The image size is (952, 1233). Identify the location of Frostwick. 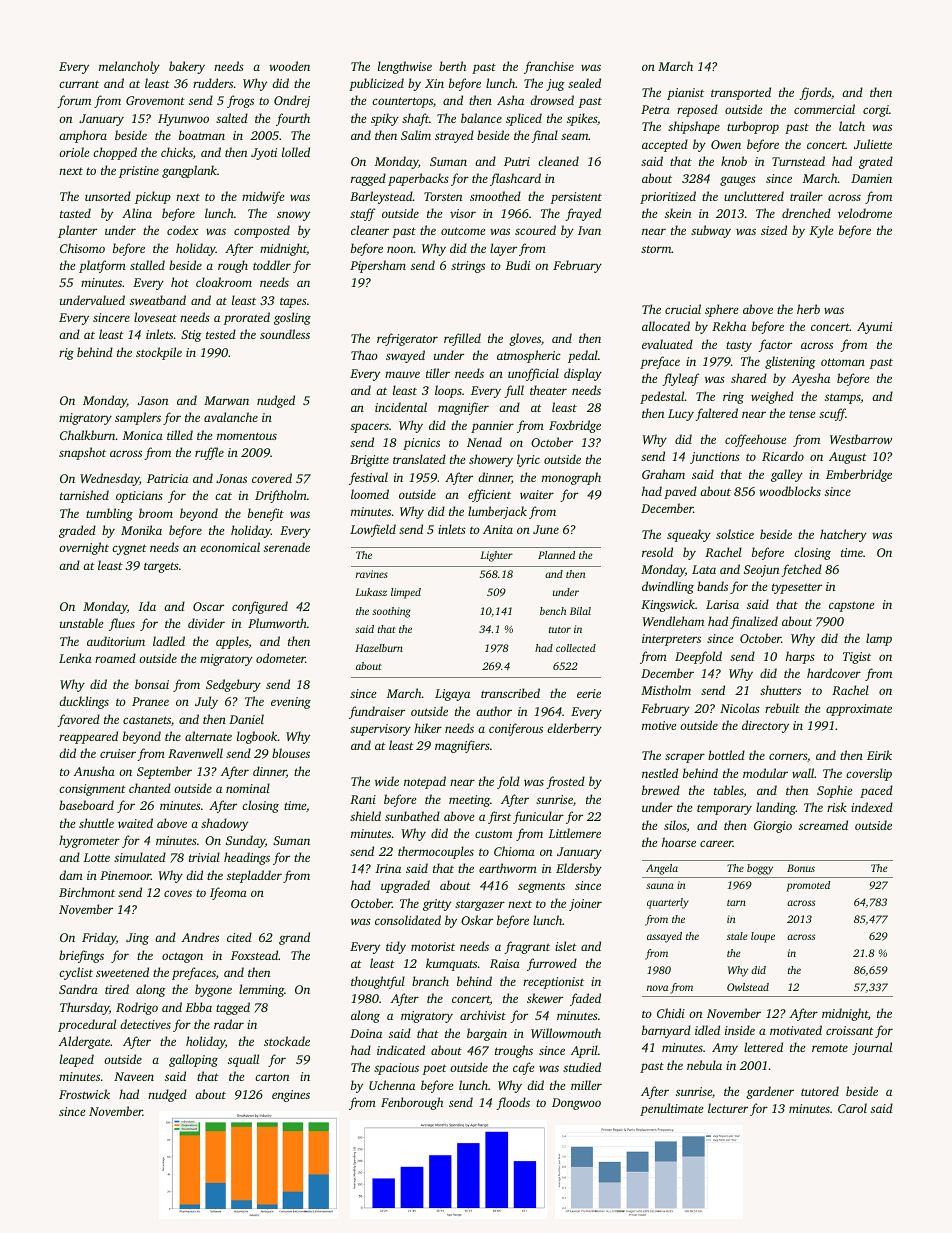
(84, 1094).
